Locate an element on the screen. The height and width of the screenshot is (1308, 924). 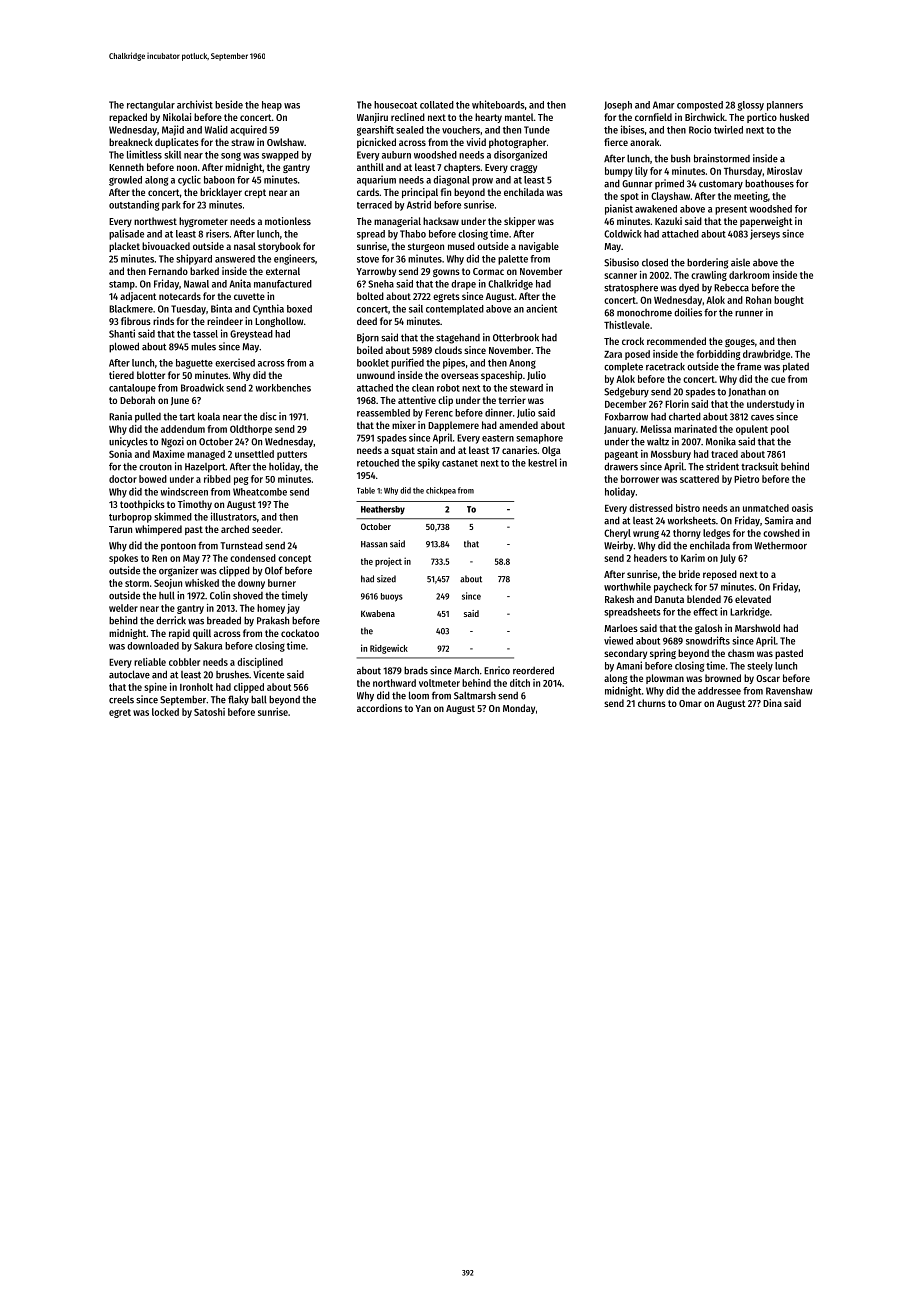
churns is located at coordinates (652, 703).
